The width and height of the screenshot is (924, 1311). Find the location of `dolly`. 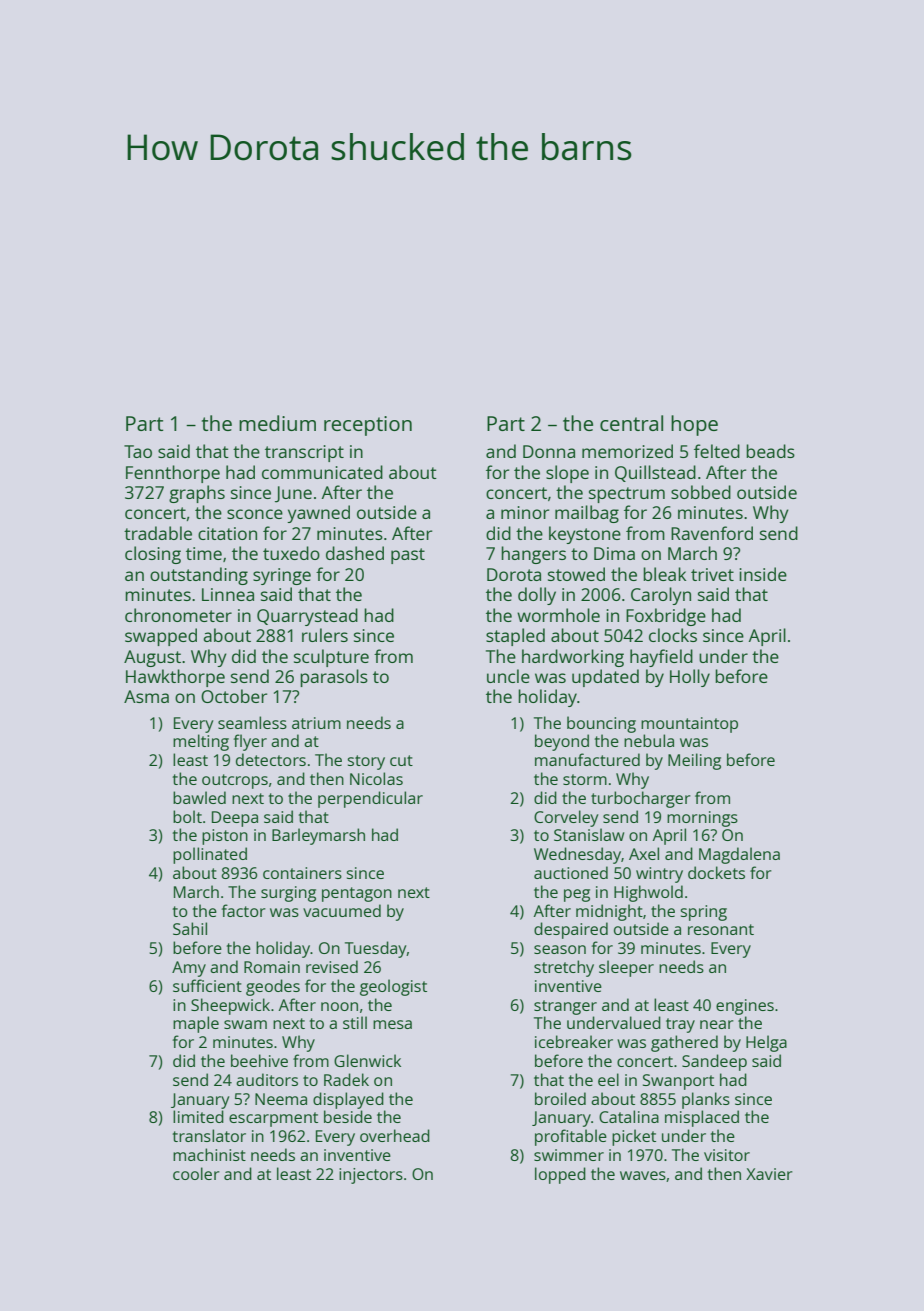

dolly is located at coordinates (537, 596).
